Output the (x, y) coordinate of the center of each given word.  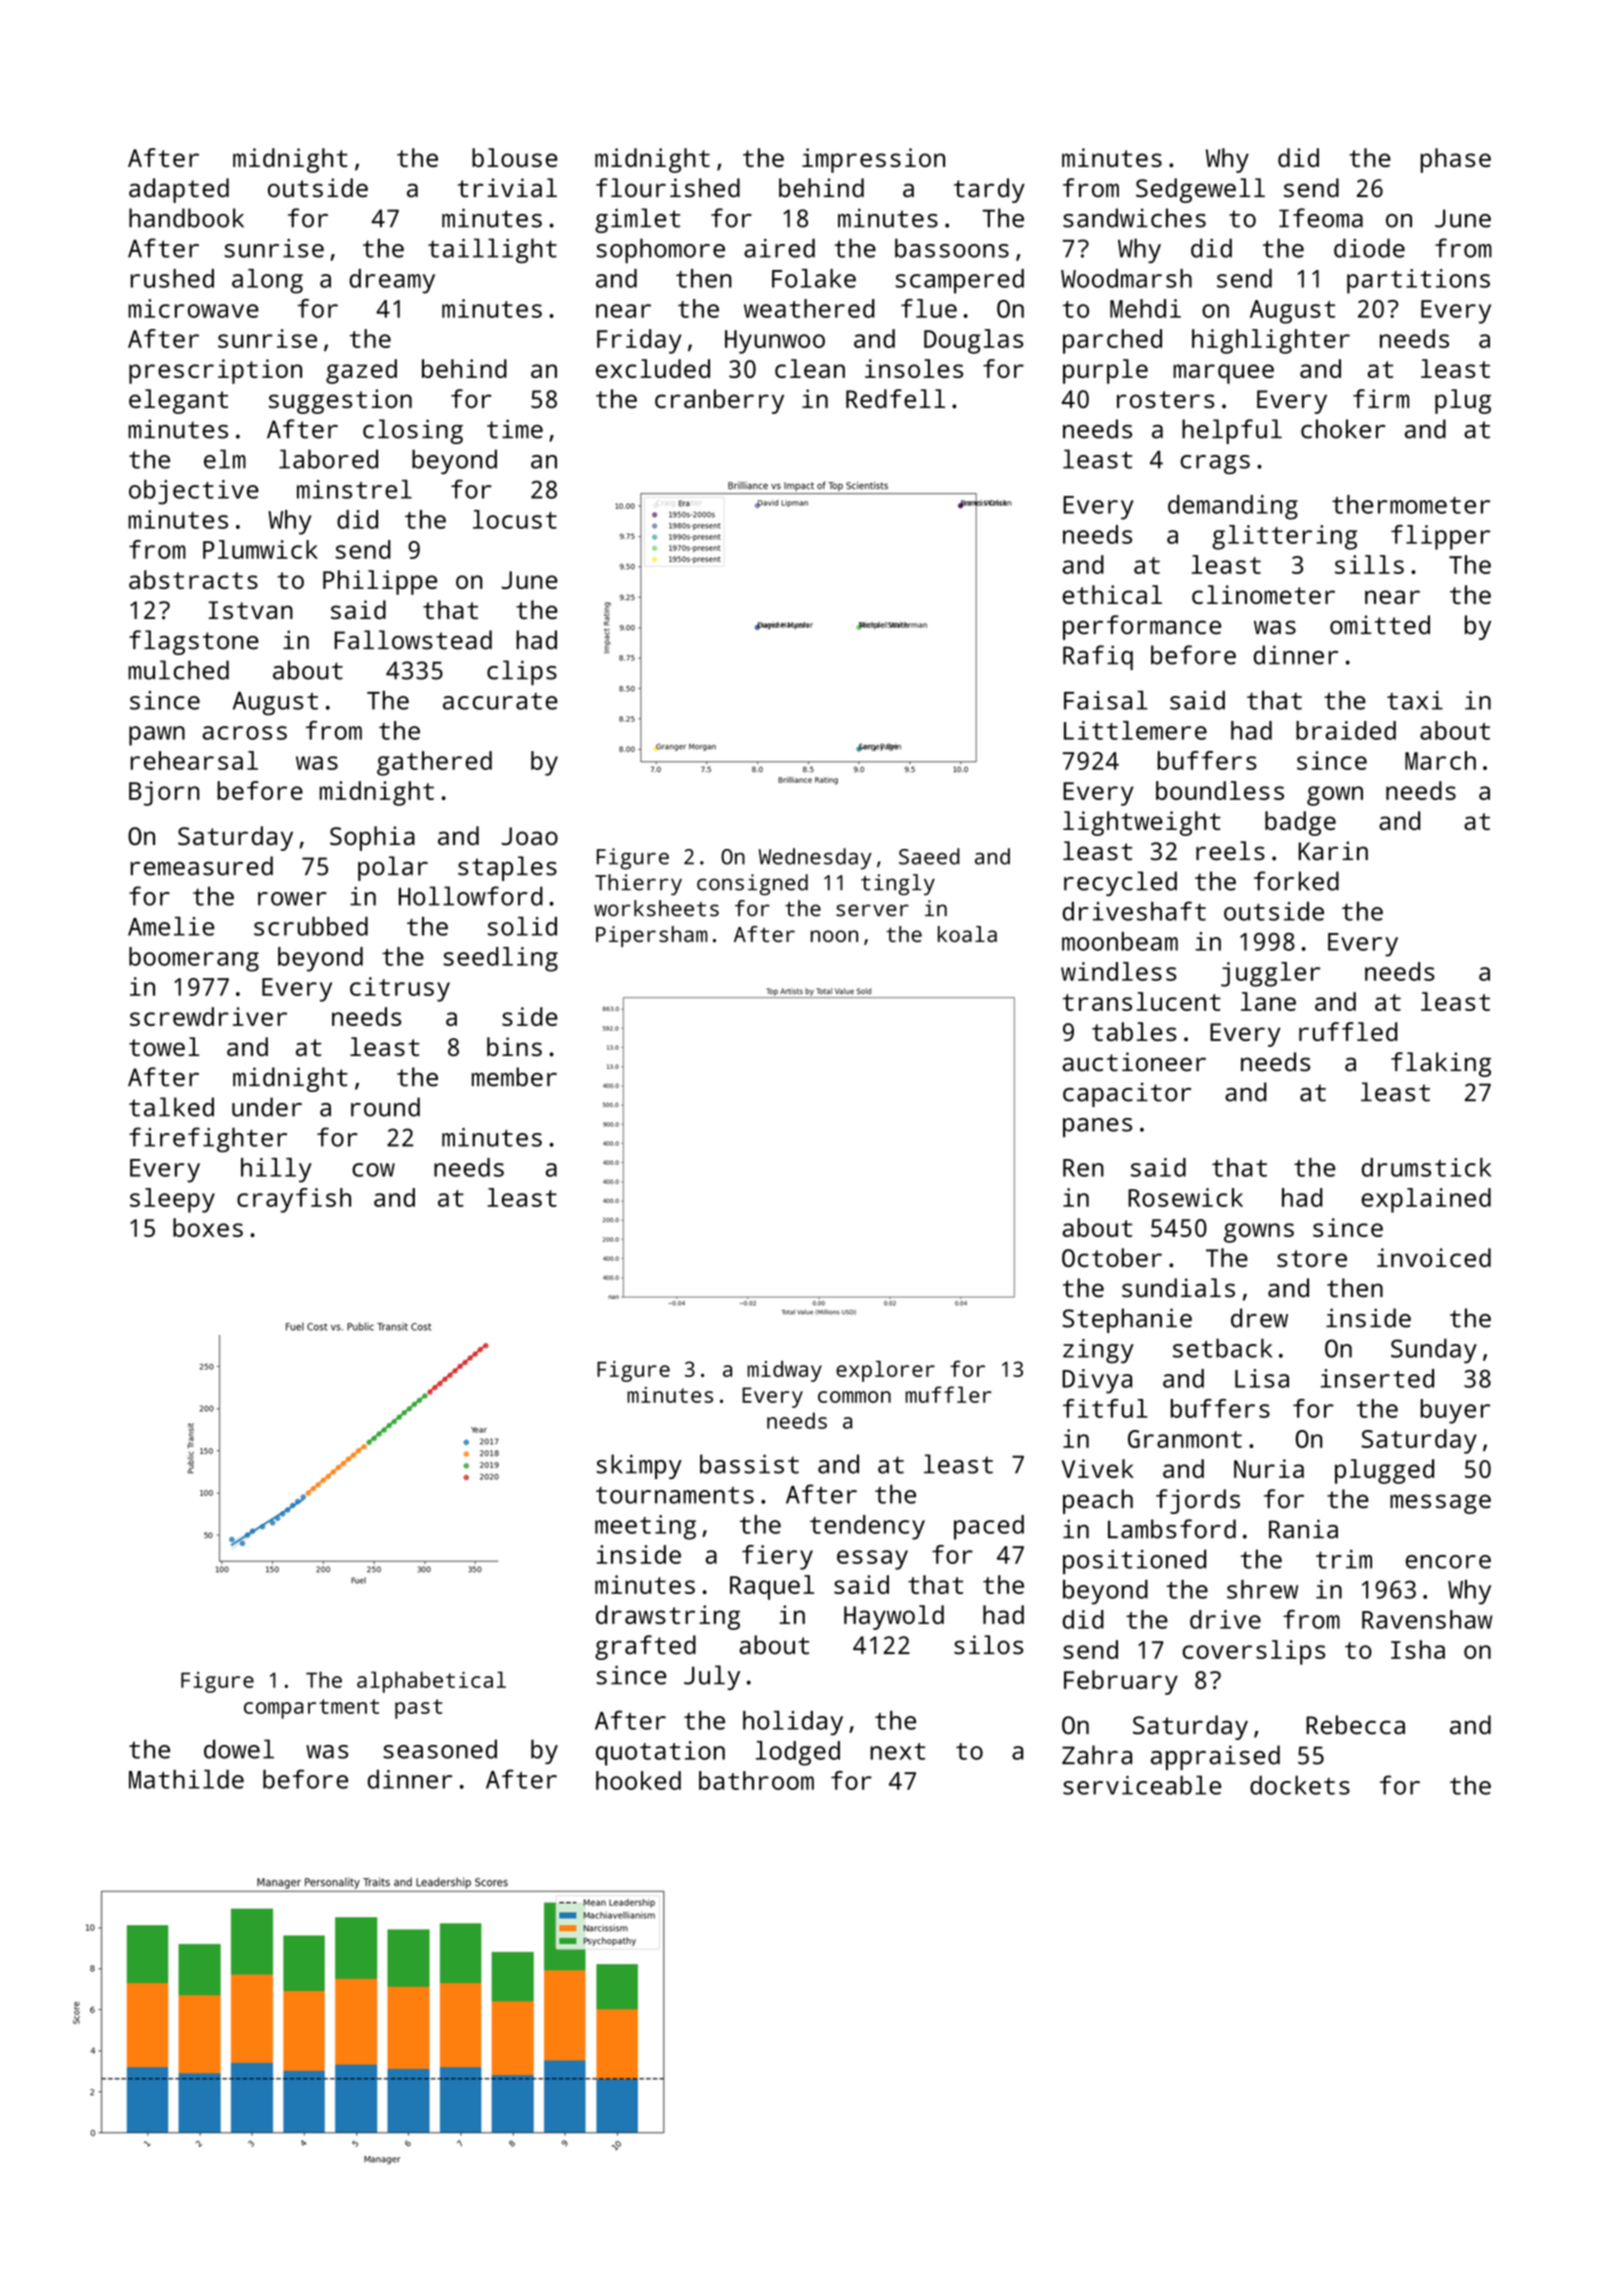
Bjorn (164, 793)
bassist (749, 1464)
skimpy (639, 1466)
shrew (1262, 1589)
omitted (1380, 625)
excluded (653, 368)
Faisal (1106, 700)
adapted (179, 190)
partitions (1418, 281)
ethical (1112, 594)
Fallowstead (413, 640)
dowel (239, 1749)
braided (1346, 730)
